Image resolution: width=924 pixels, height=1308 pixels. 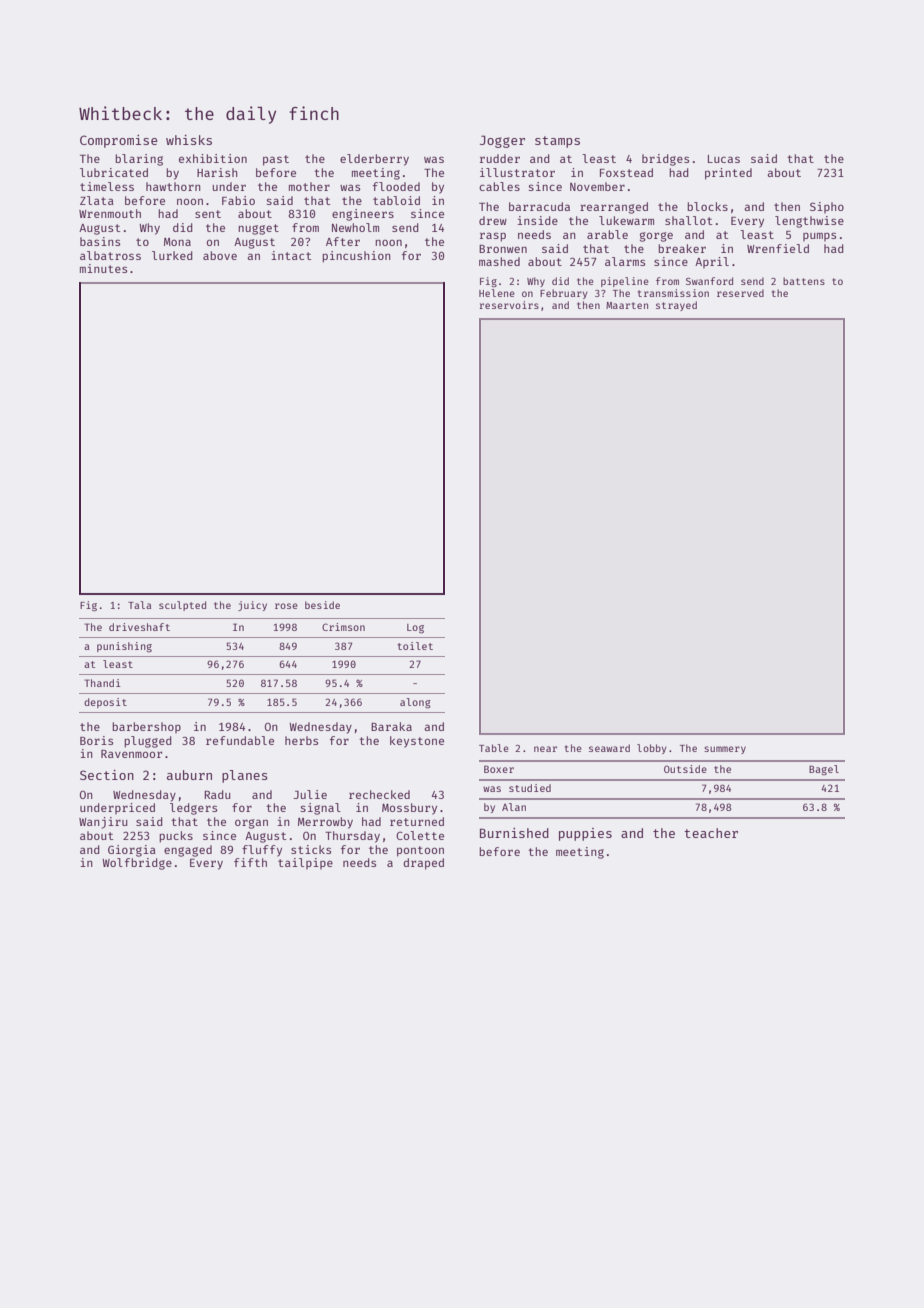 What do you see at coordinates (322, 605) in the screenshot?
I see `beside` at bounding box center [322, 605].
